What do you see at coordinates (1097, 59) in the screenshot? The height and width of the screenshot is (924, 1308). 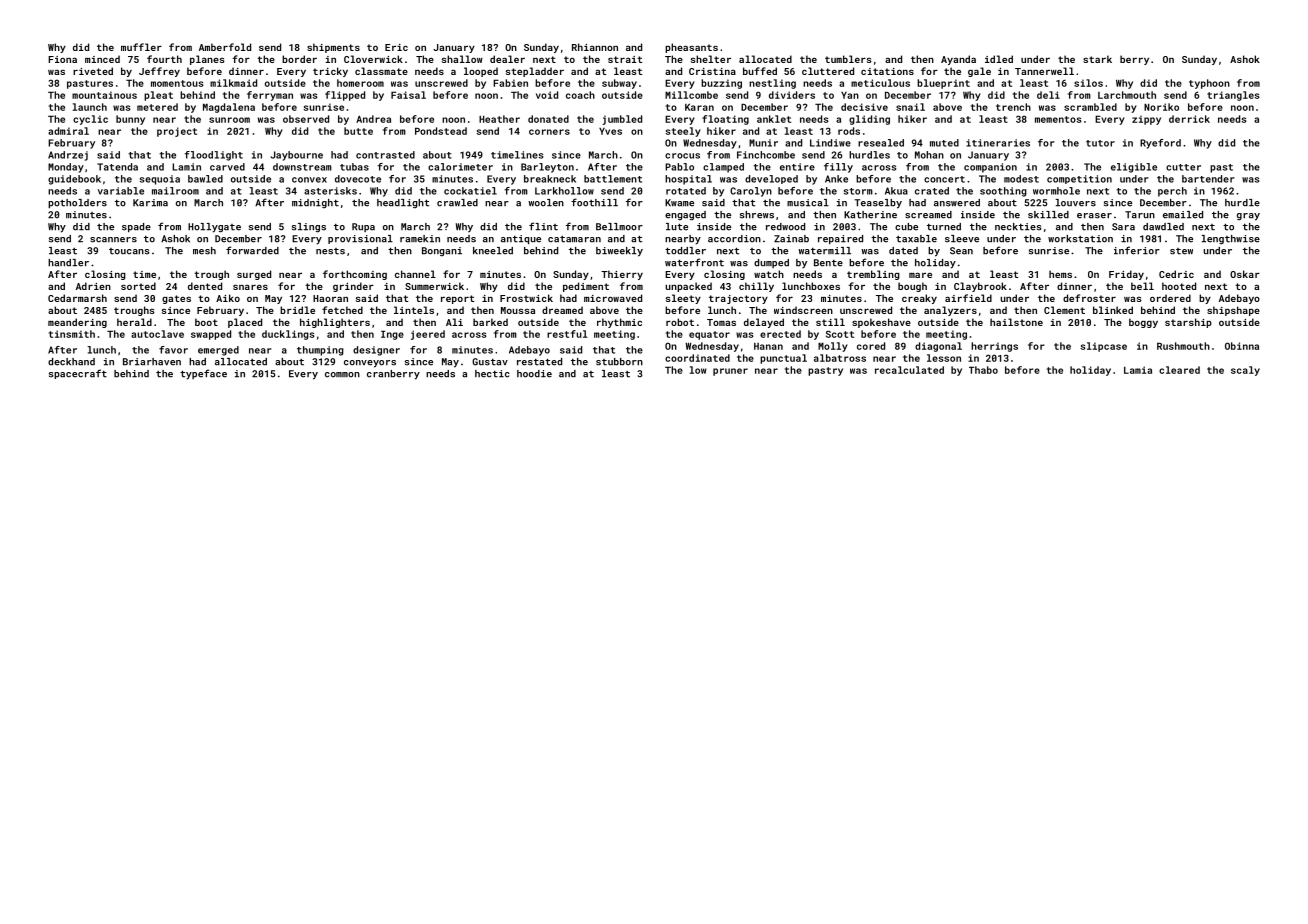 I see `stark` at bounding box center [1097, 59].
